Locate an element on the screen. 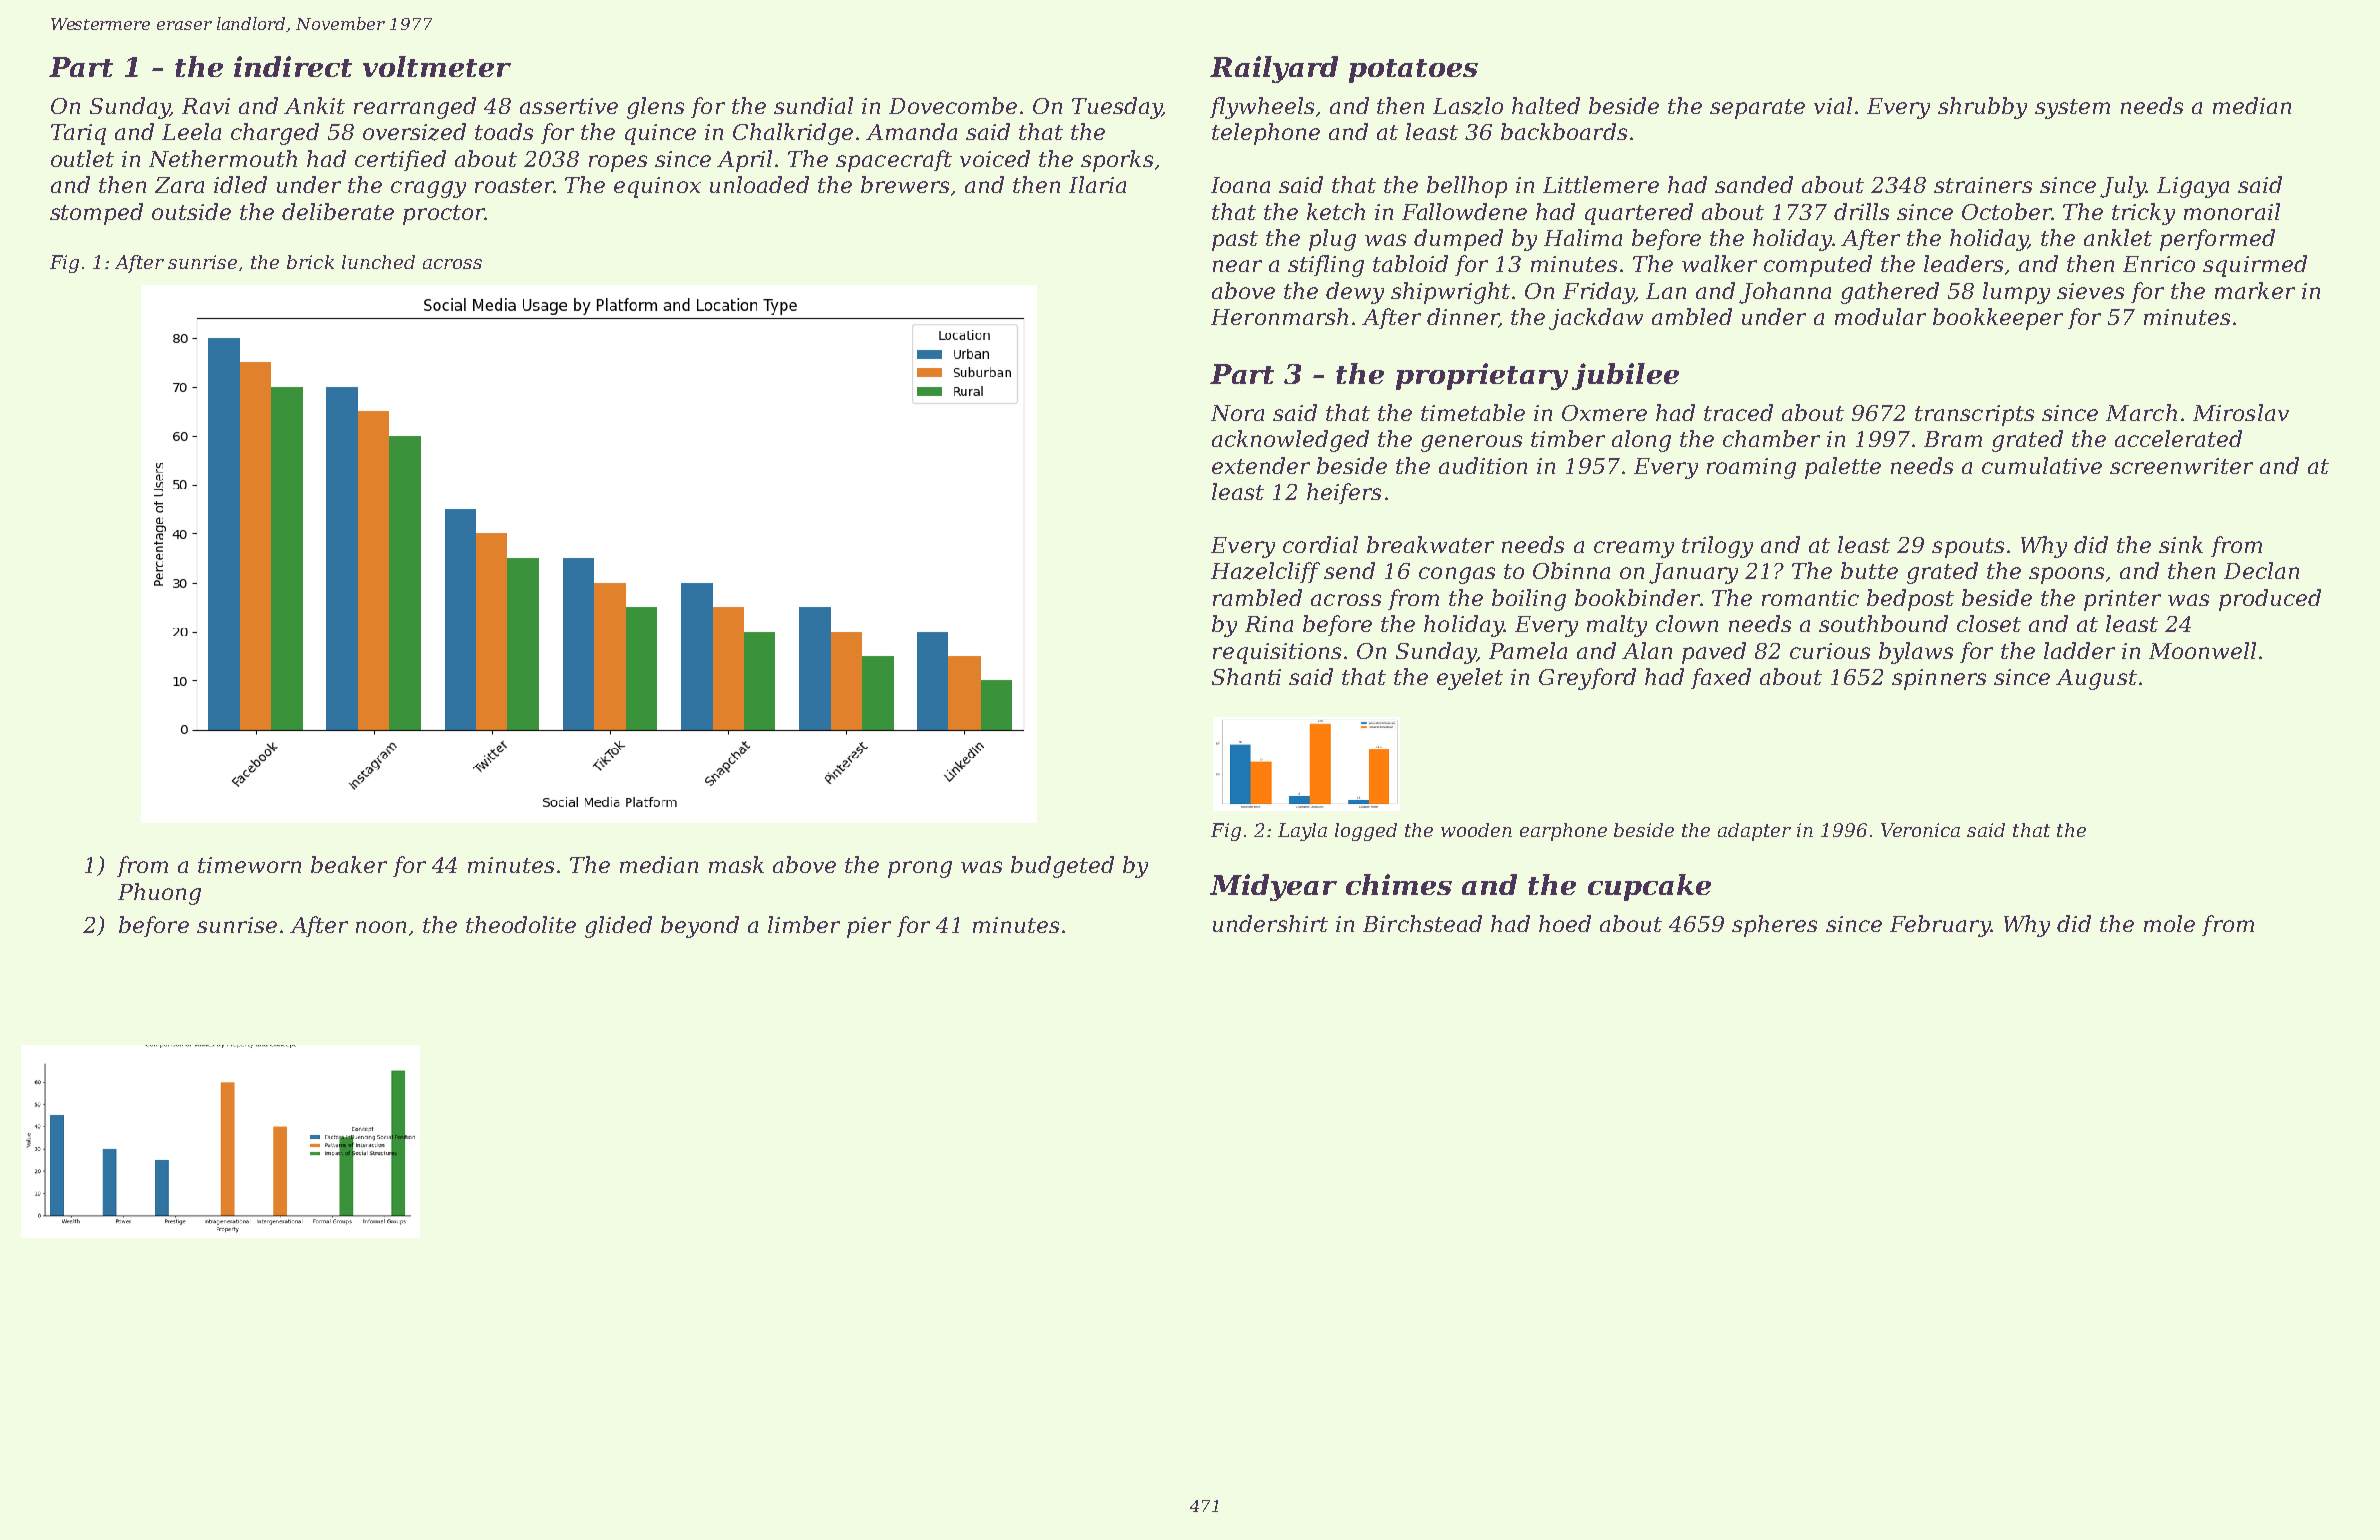  spoons is located at coordinates (2066, 575).
